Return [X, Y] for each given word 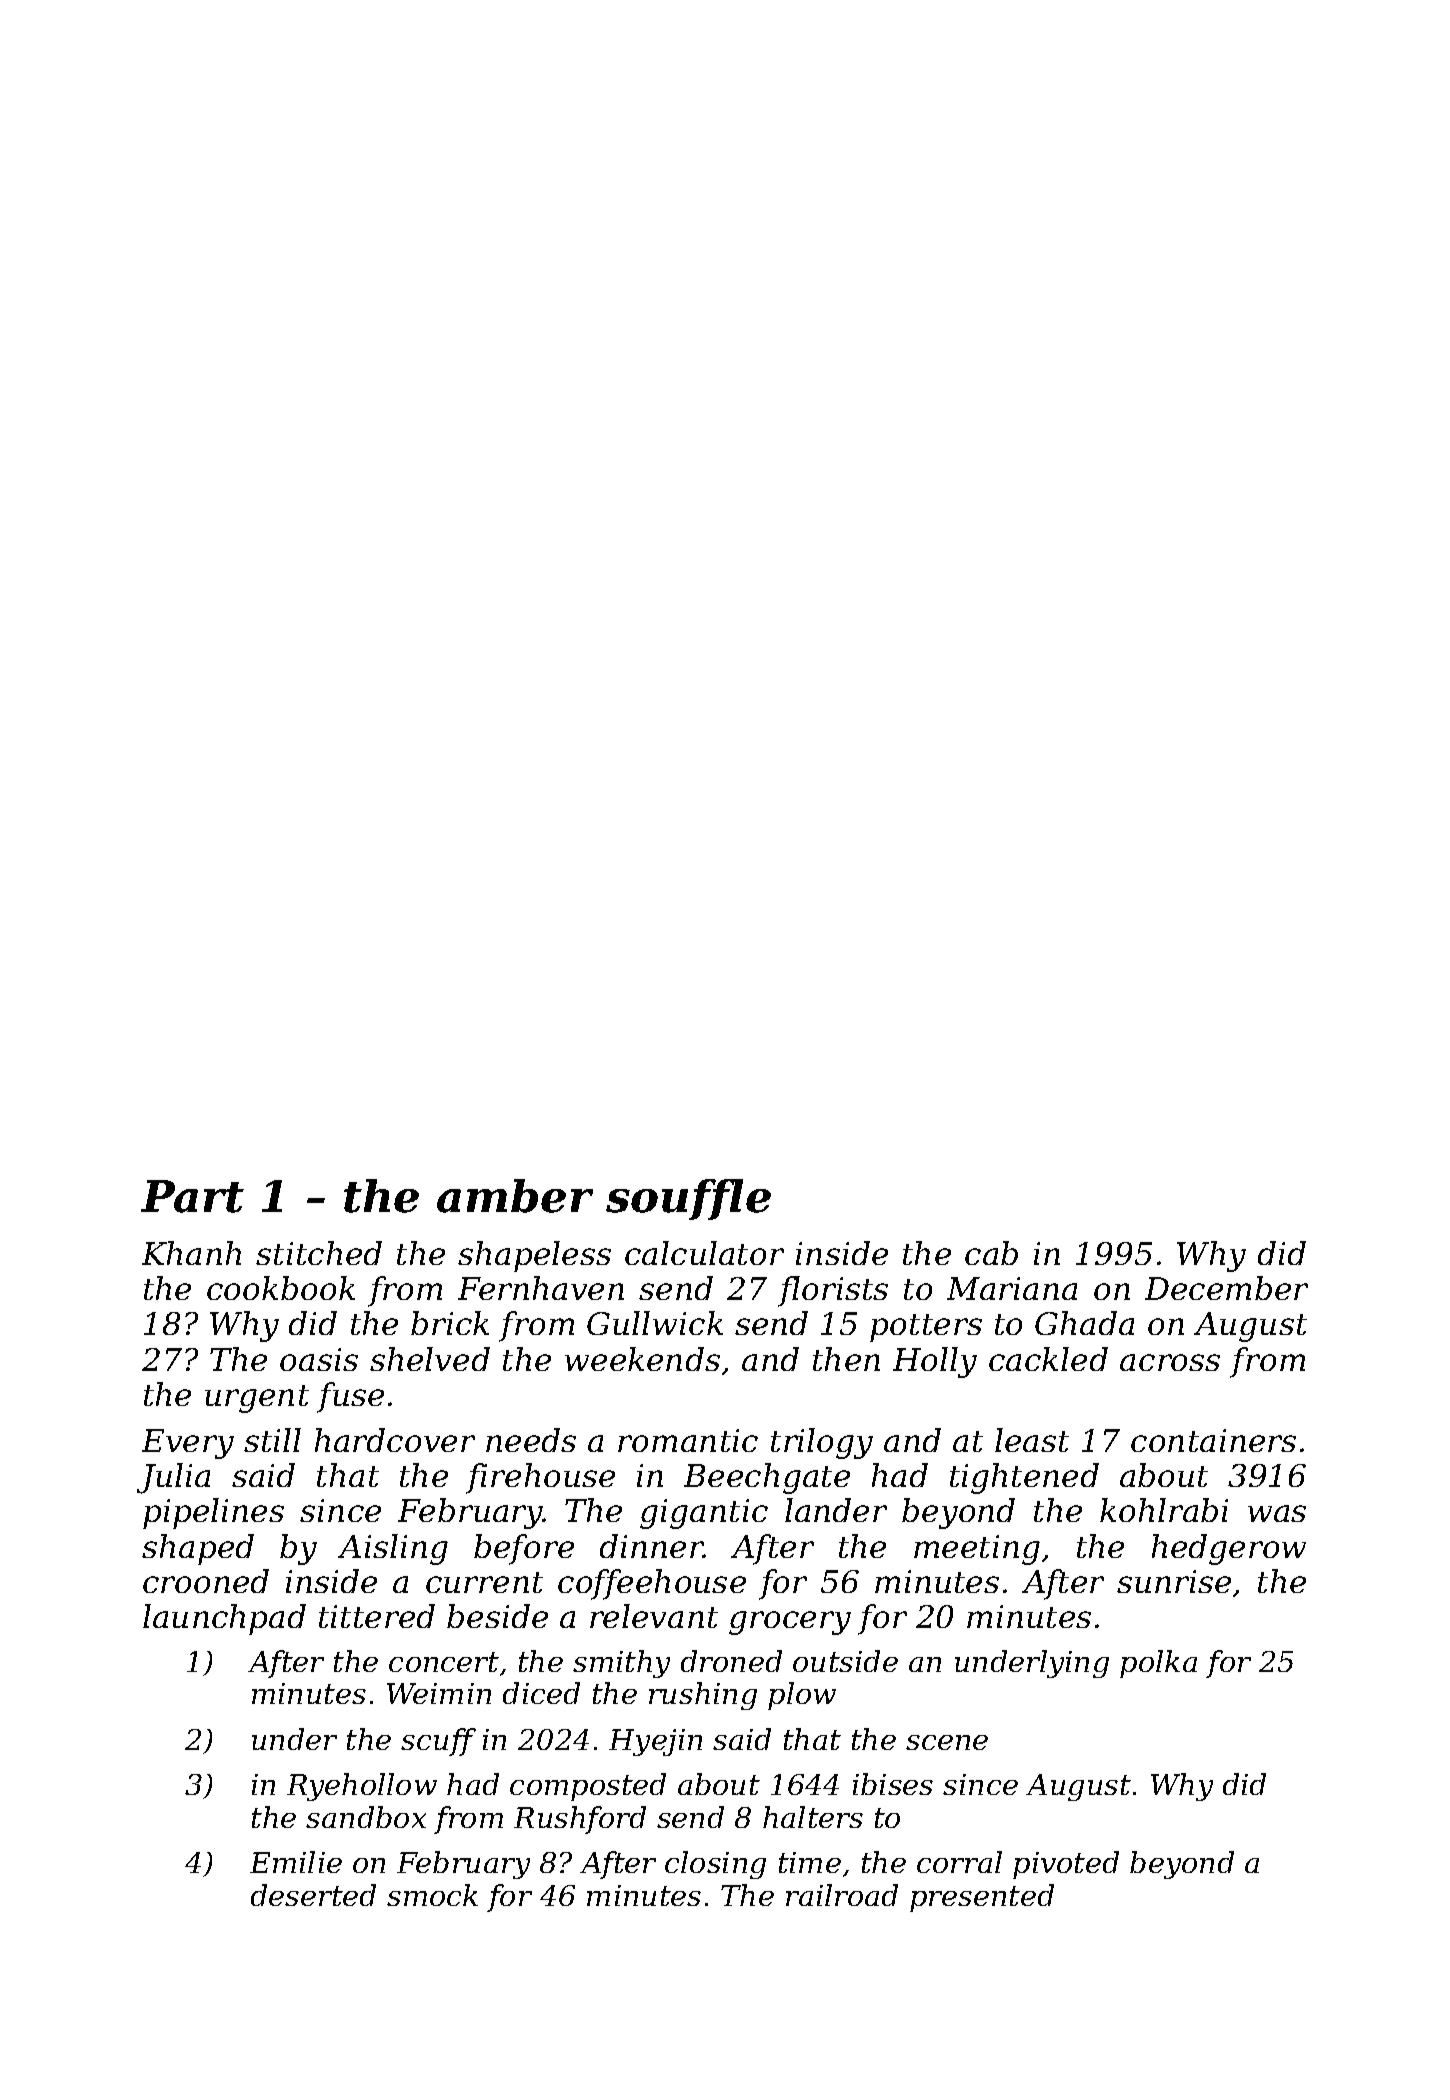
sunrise [1174, 1581]
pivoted [1066, 1865]
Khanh [191, 1253]
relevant [654, 1616]
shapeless [534, 1256]
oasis [319, 1359]
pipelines [213, 1513]
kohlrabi [1164, 1510]
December [1226, 1288]
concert [444, 1662]
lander [836, 1510]
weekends [642, 1359]
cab [991, 1253]
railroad [842, 1895]
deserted [313, 1895]
